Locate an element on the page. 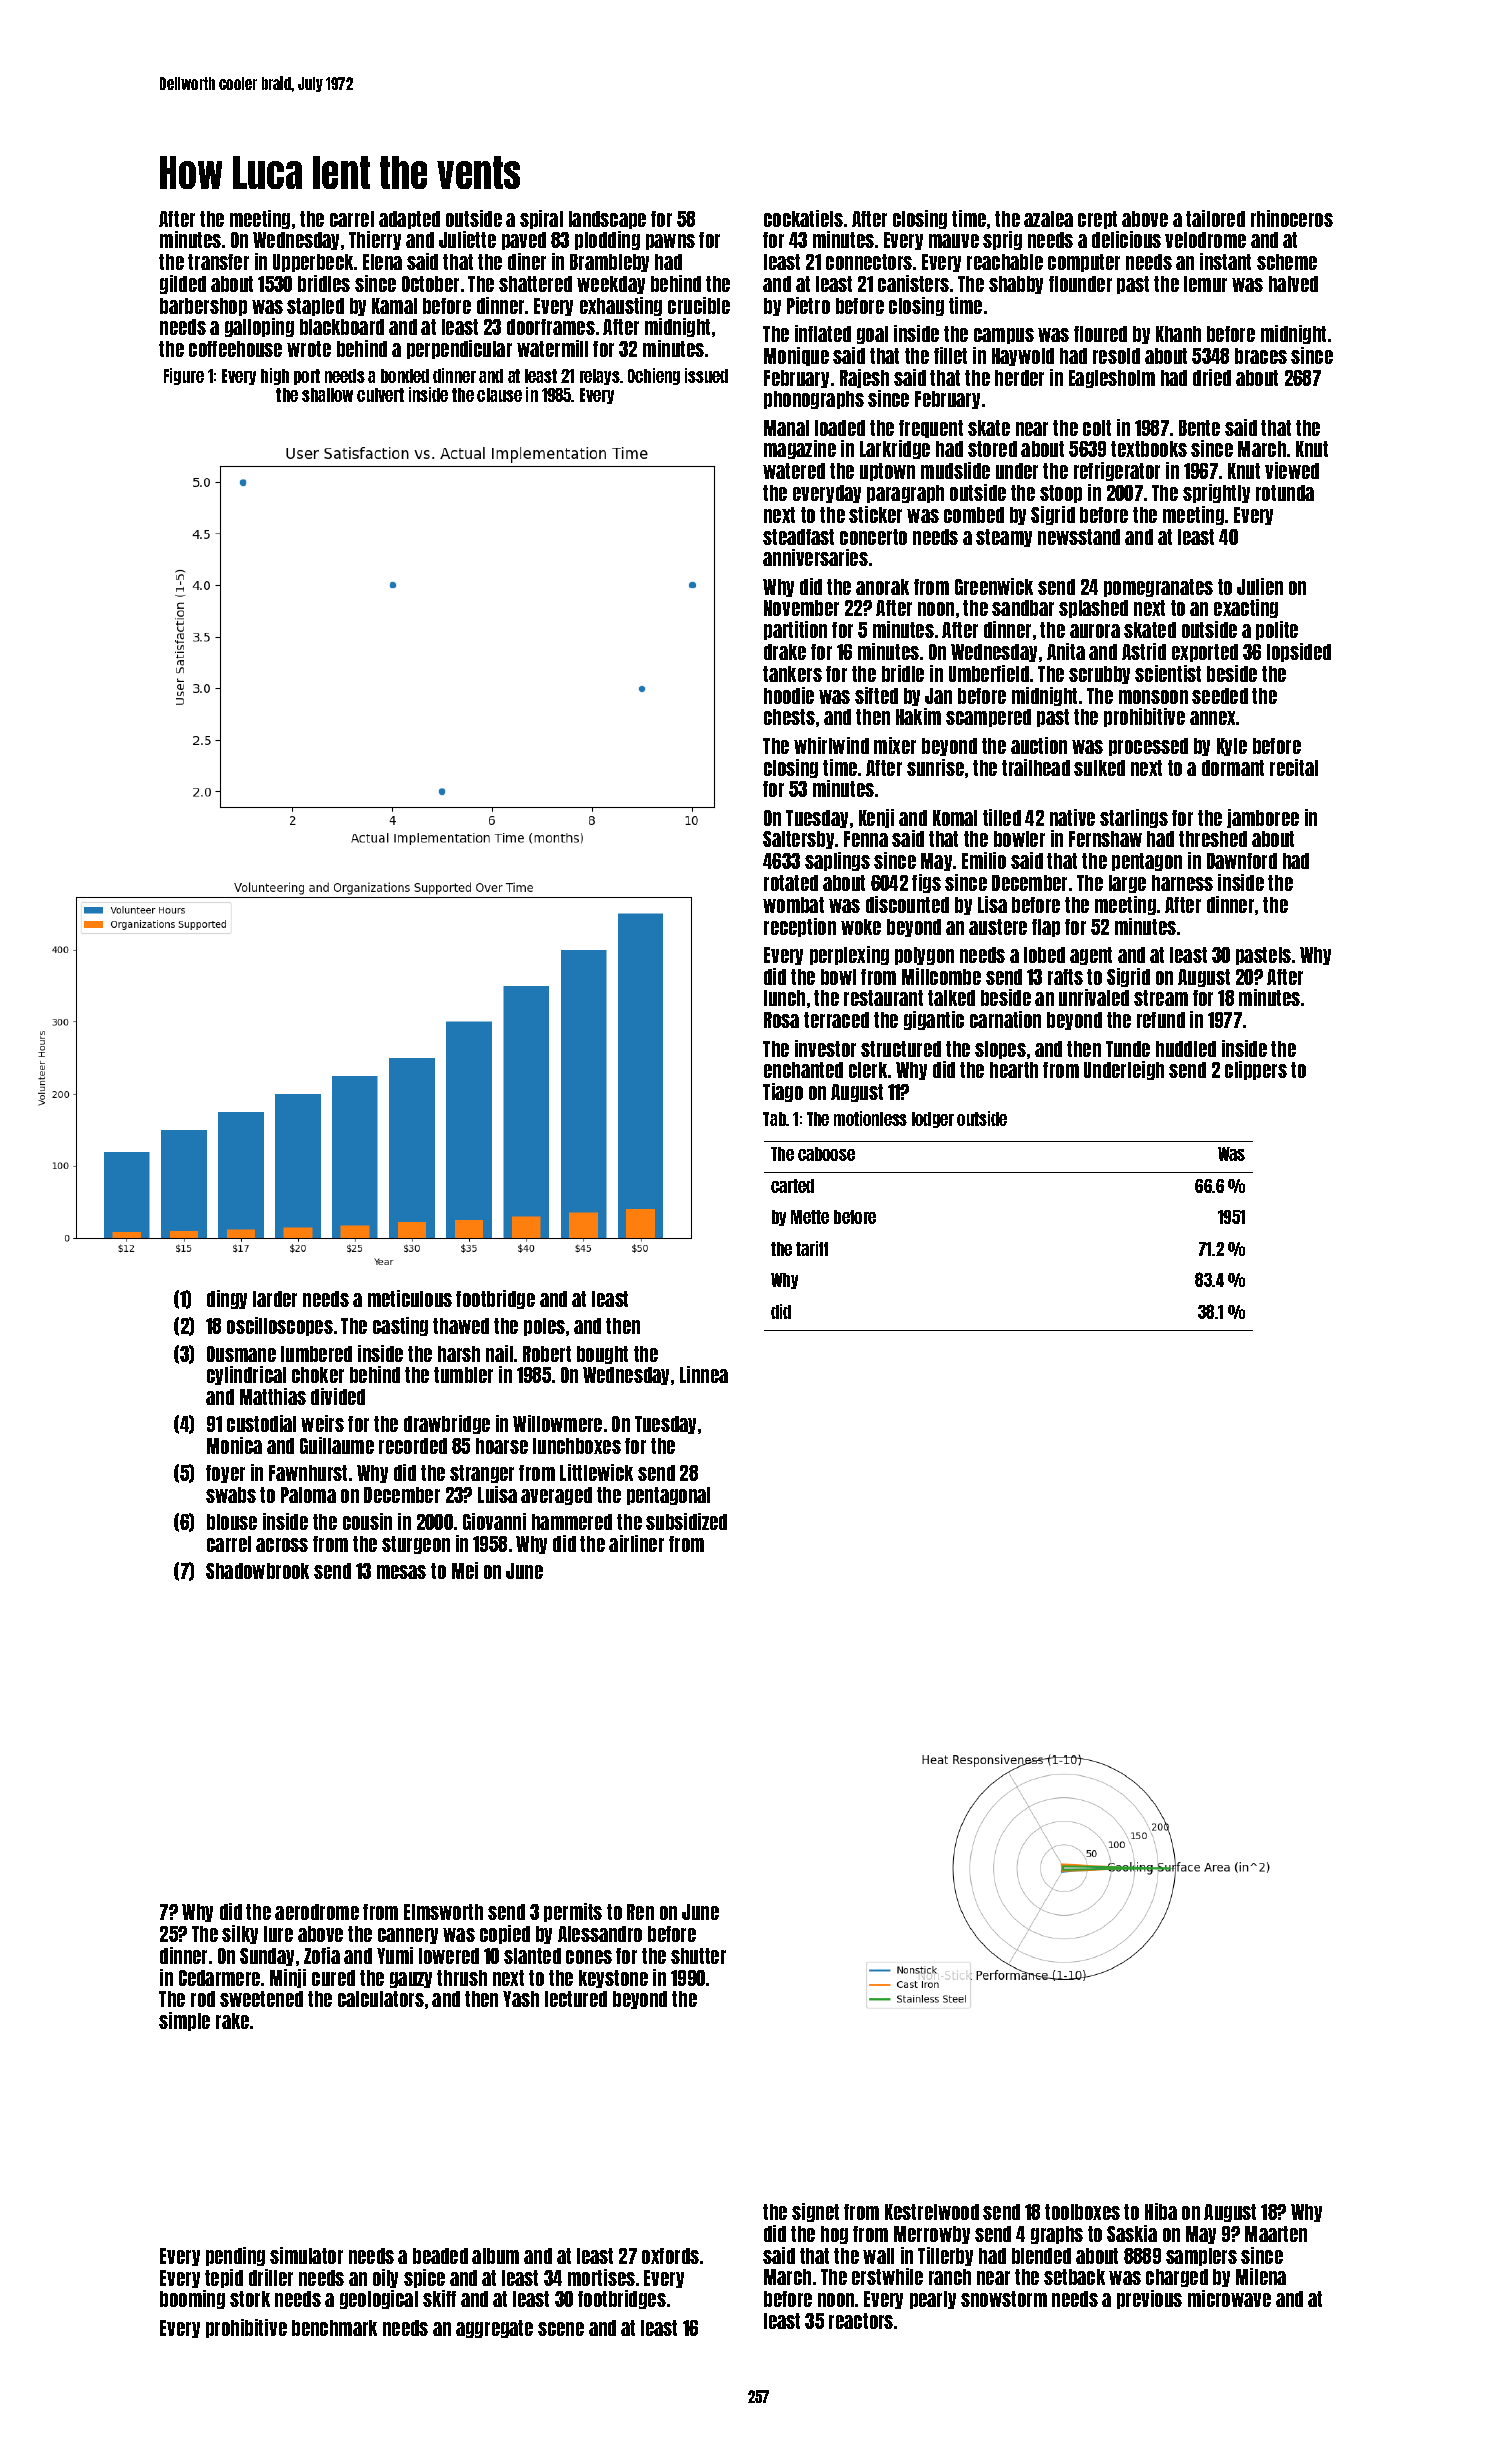 This document has height=2464, width=1496. beaded is located at coordinates (440, 2256).
